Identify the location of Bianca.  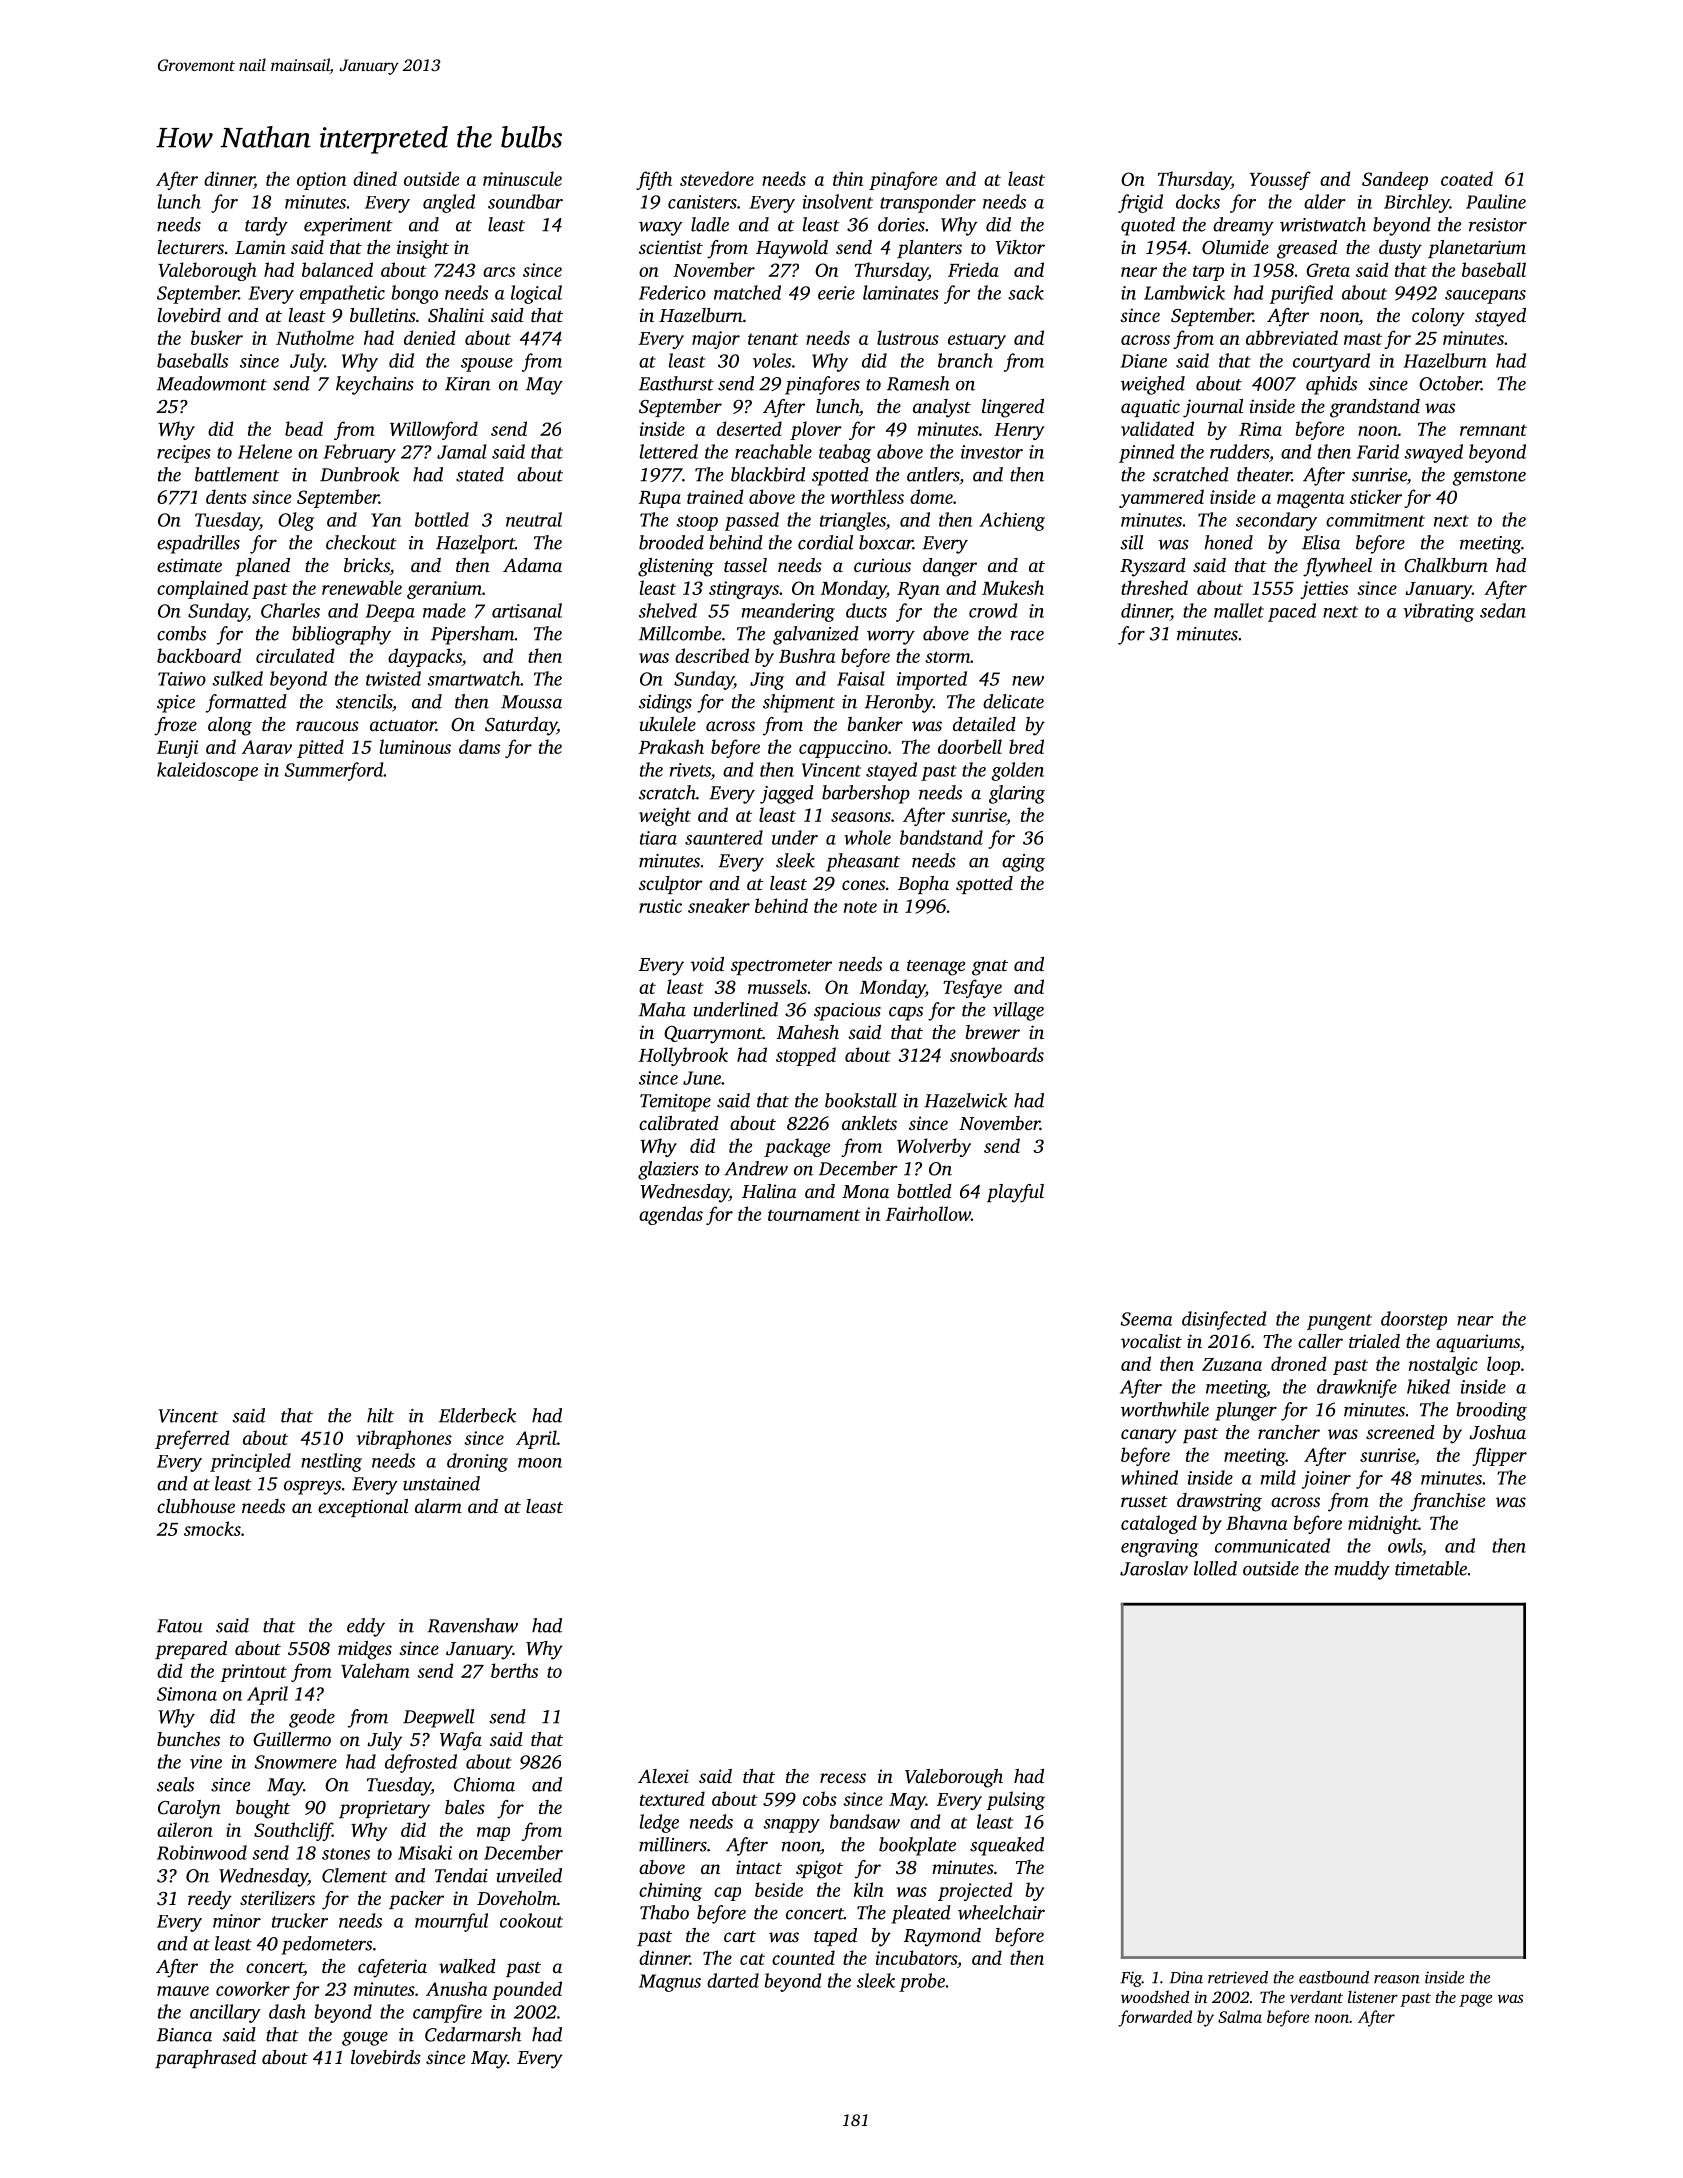
(184, 2035).
